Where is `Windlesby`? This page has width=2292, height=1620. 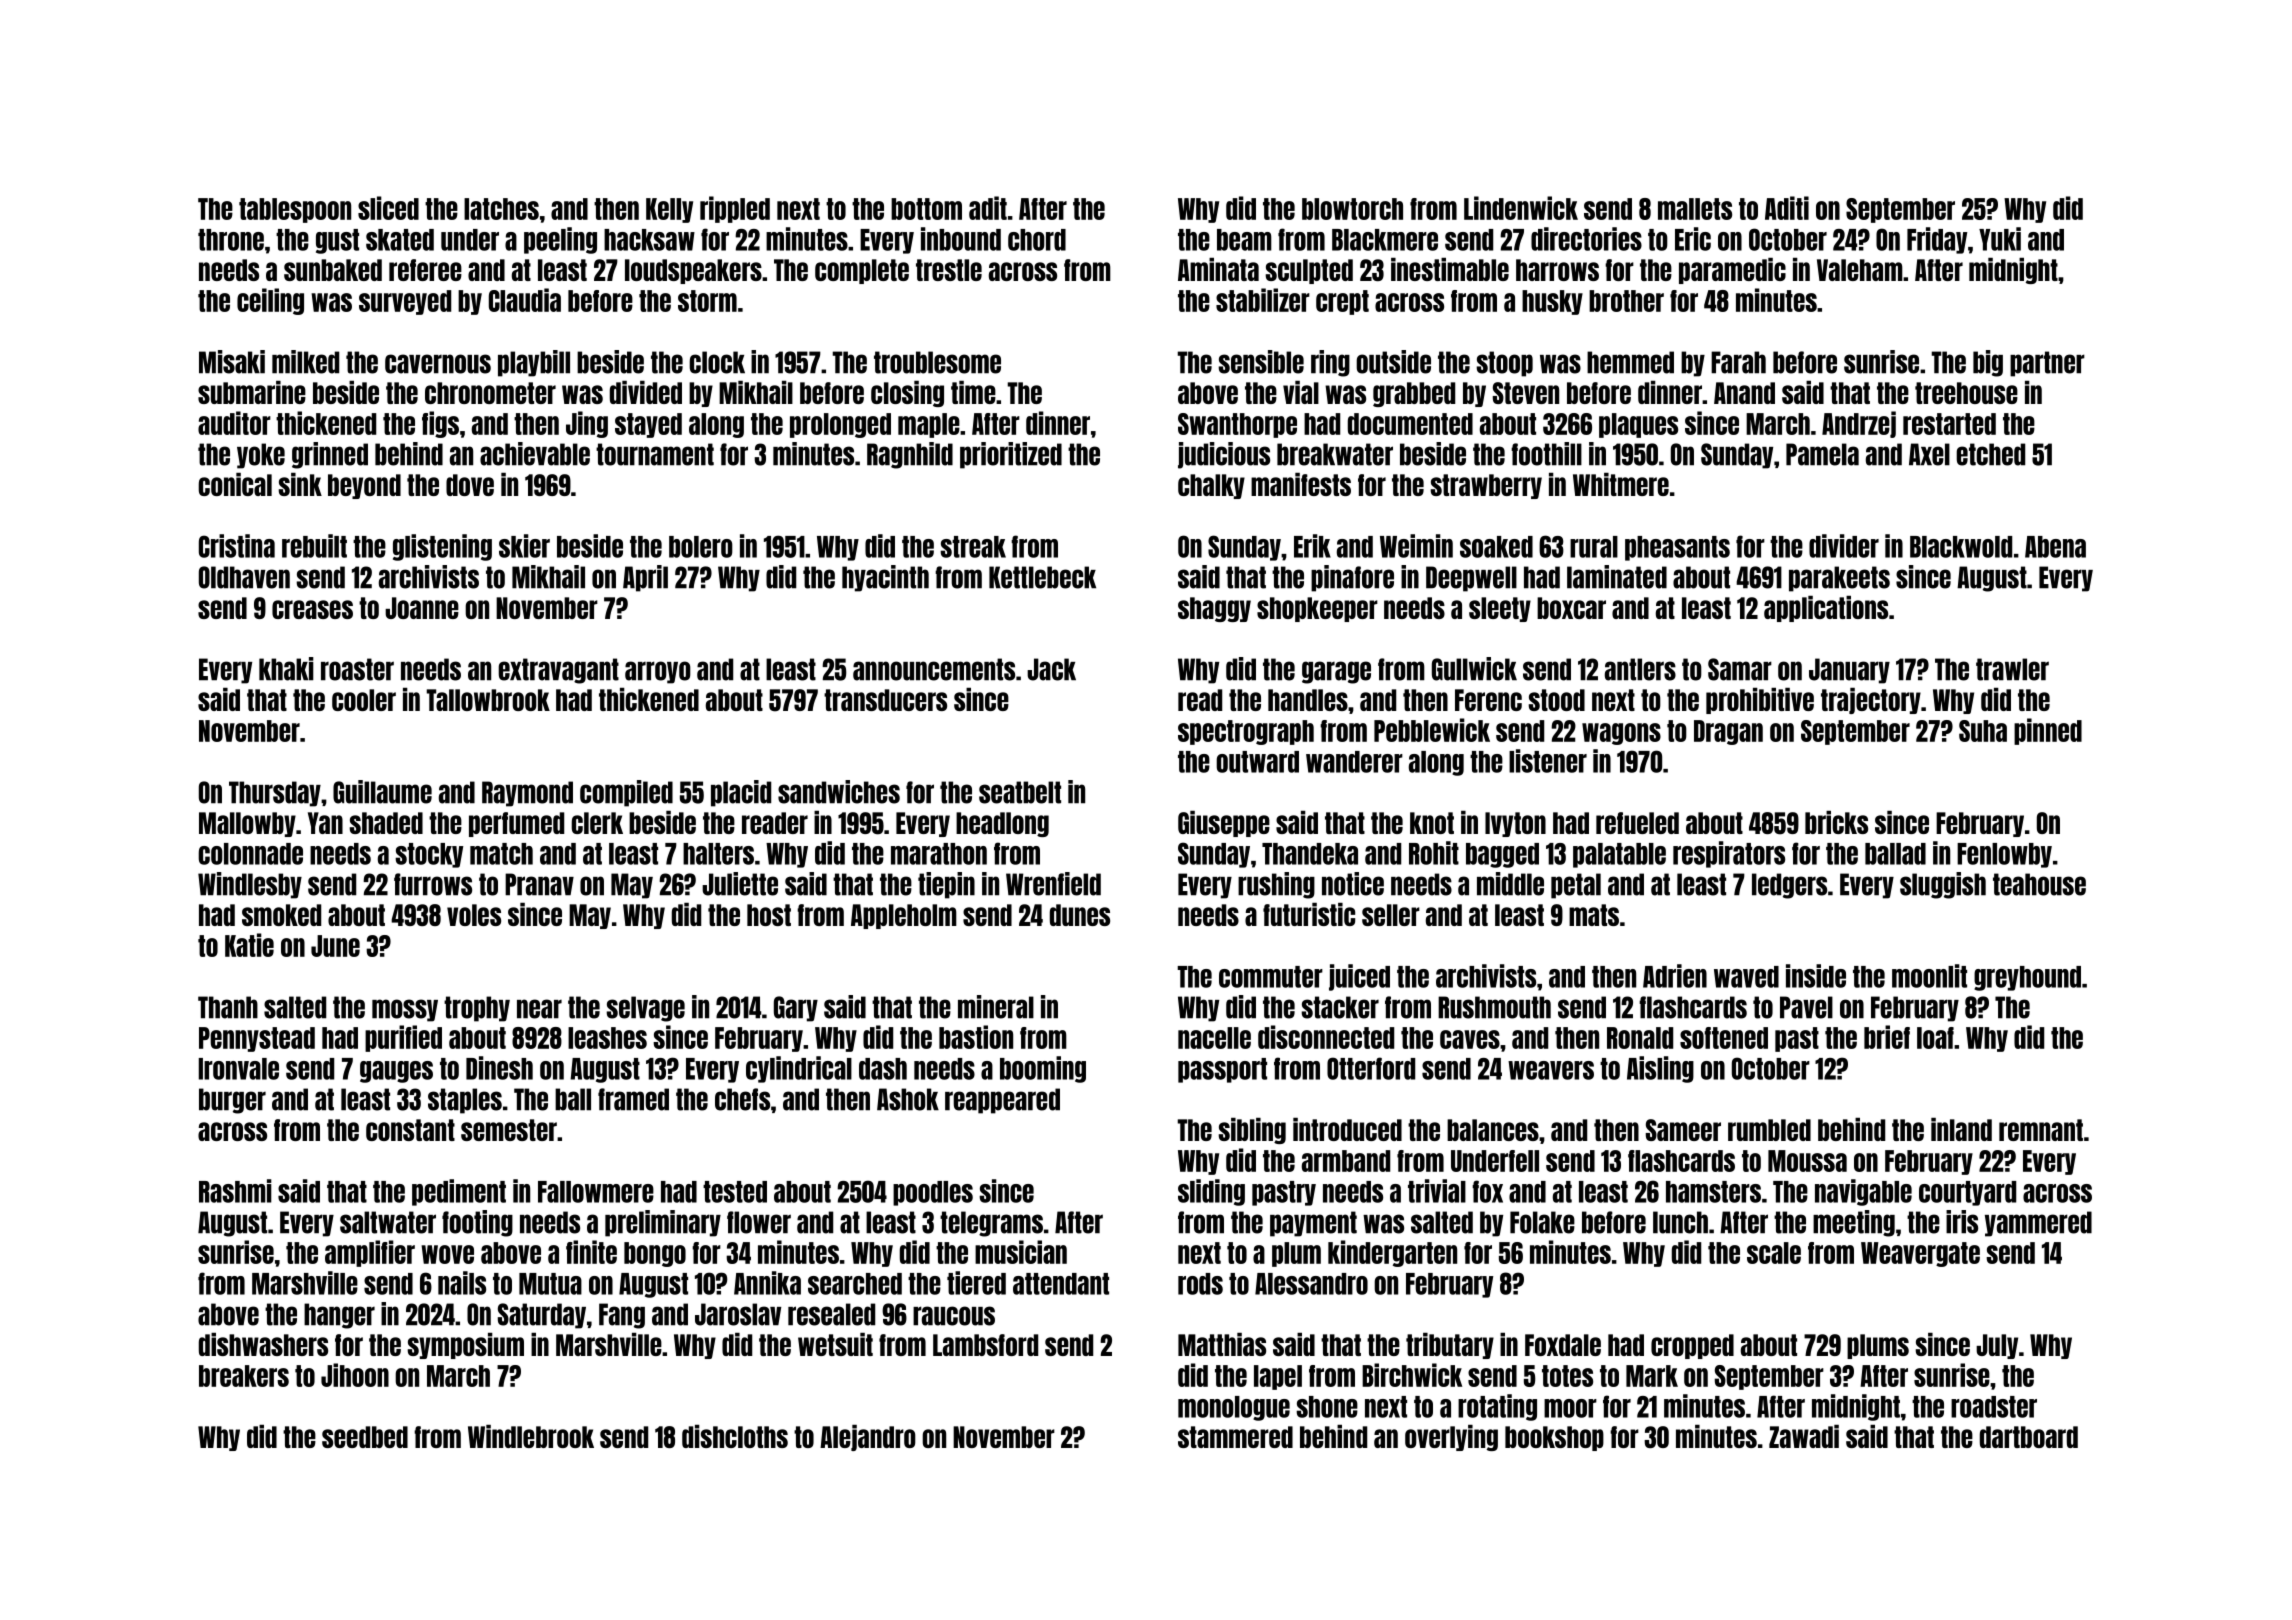 Windlesby is located at coordinates (250, 885).
